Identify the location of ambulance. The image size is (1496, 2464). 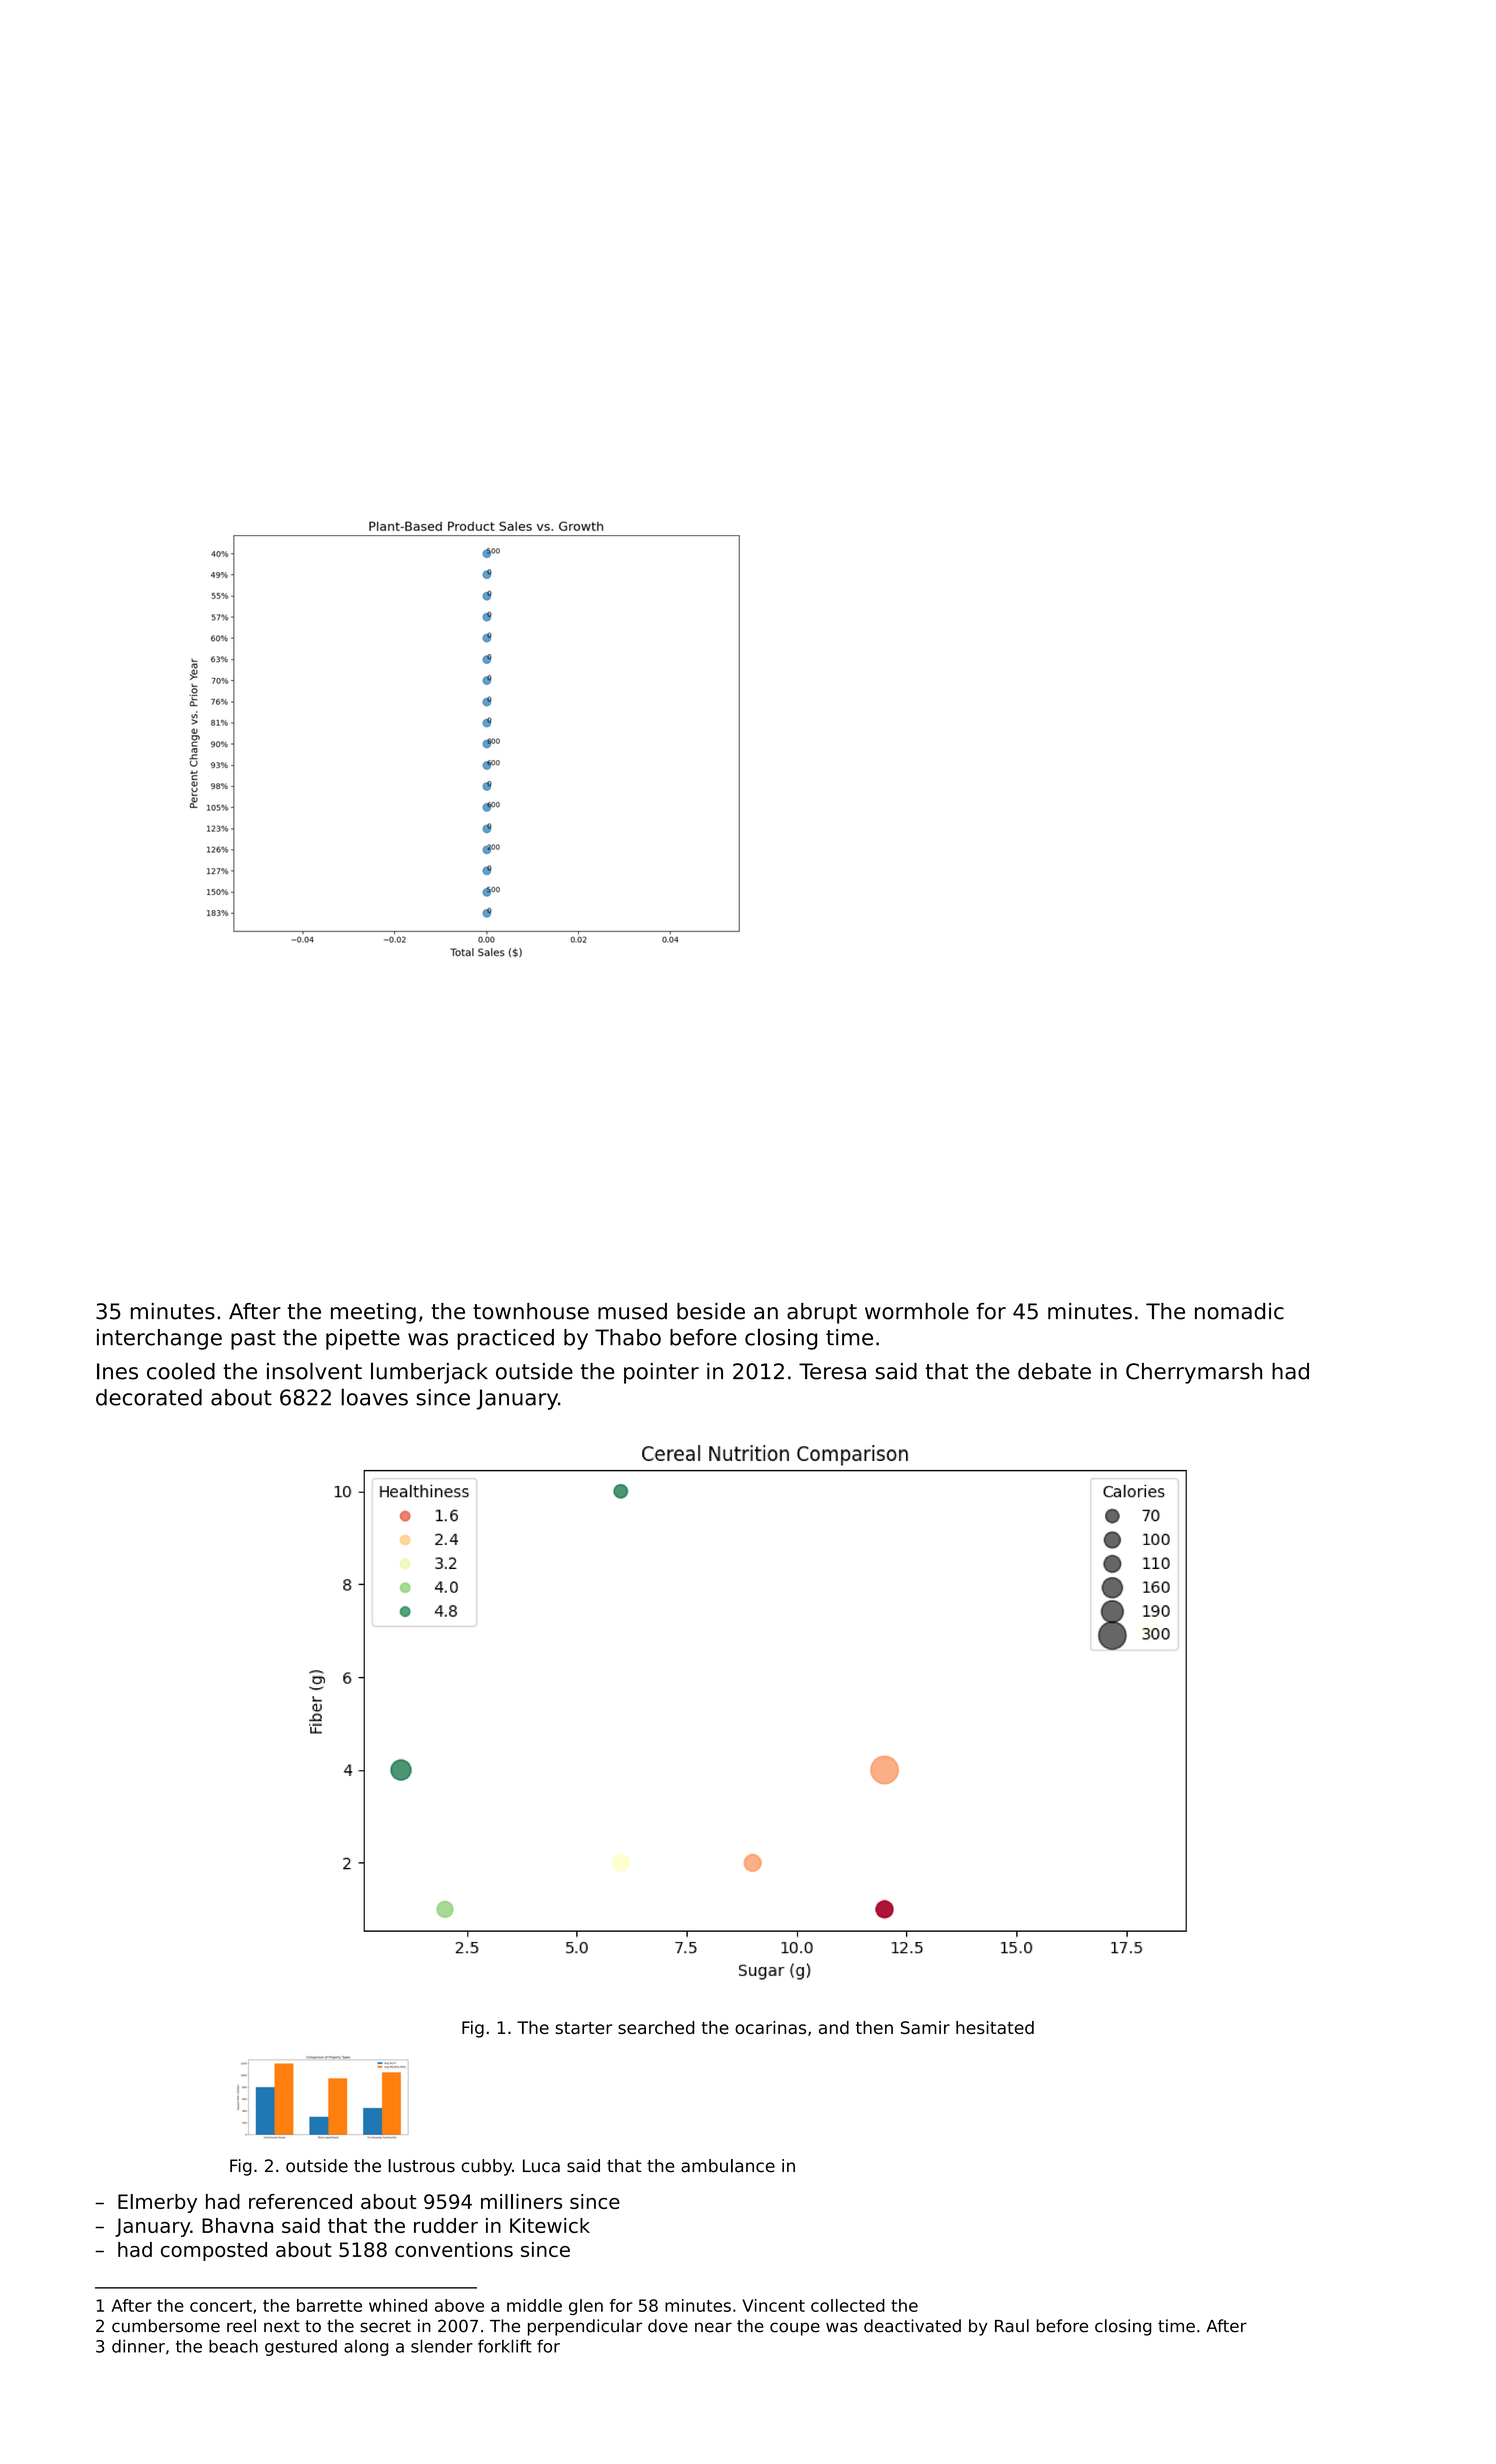
(728, 2166).
